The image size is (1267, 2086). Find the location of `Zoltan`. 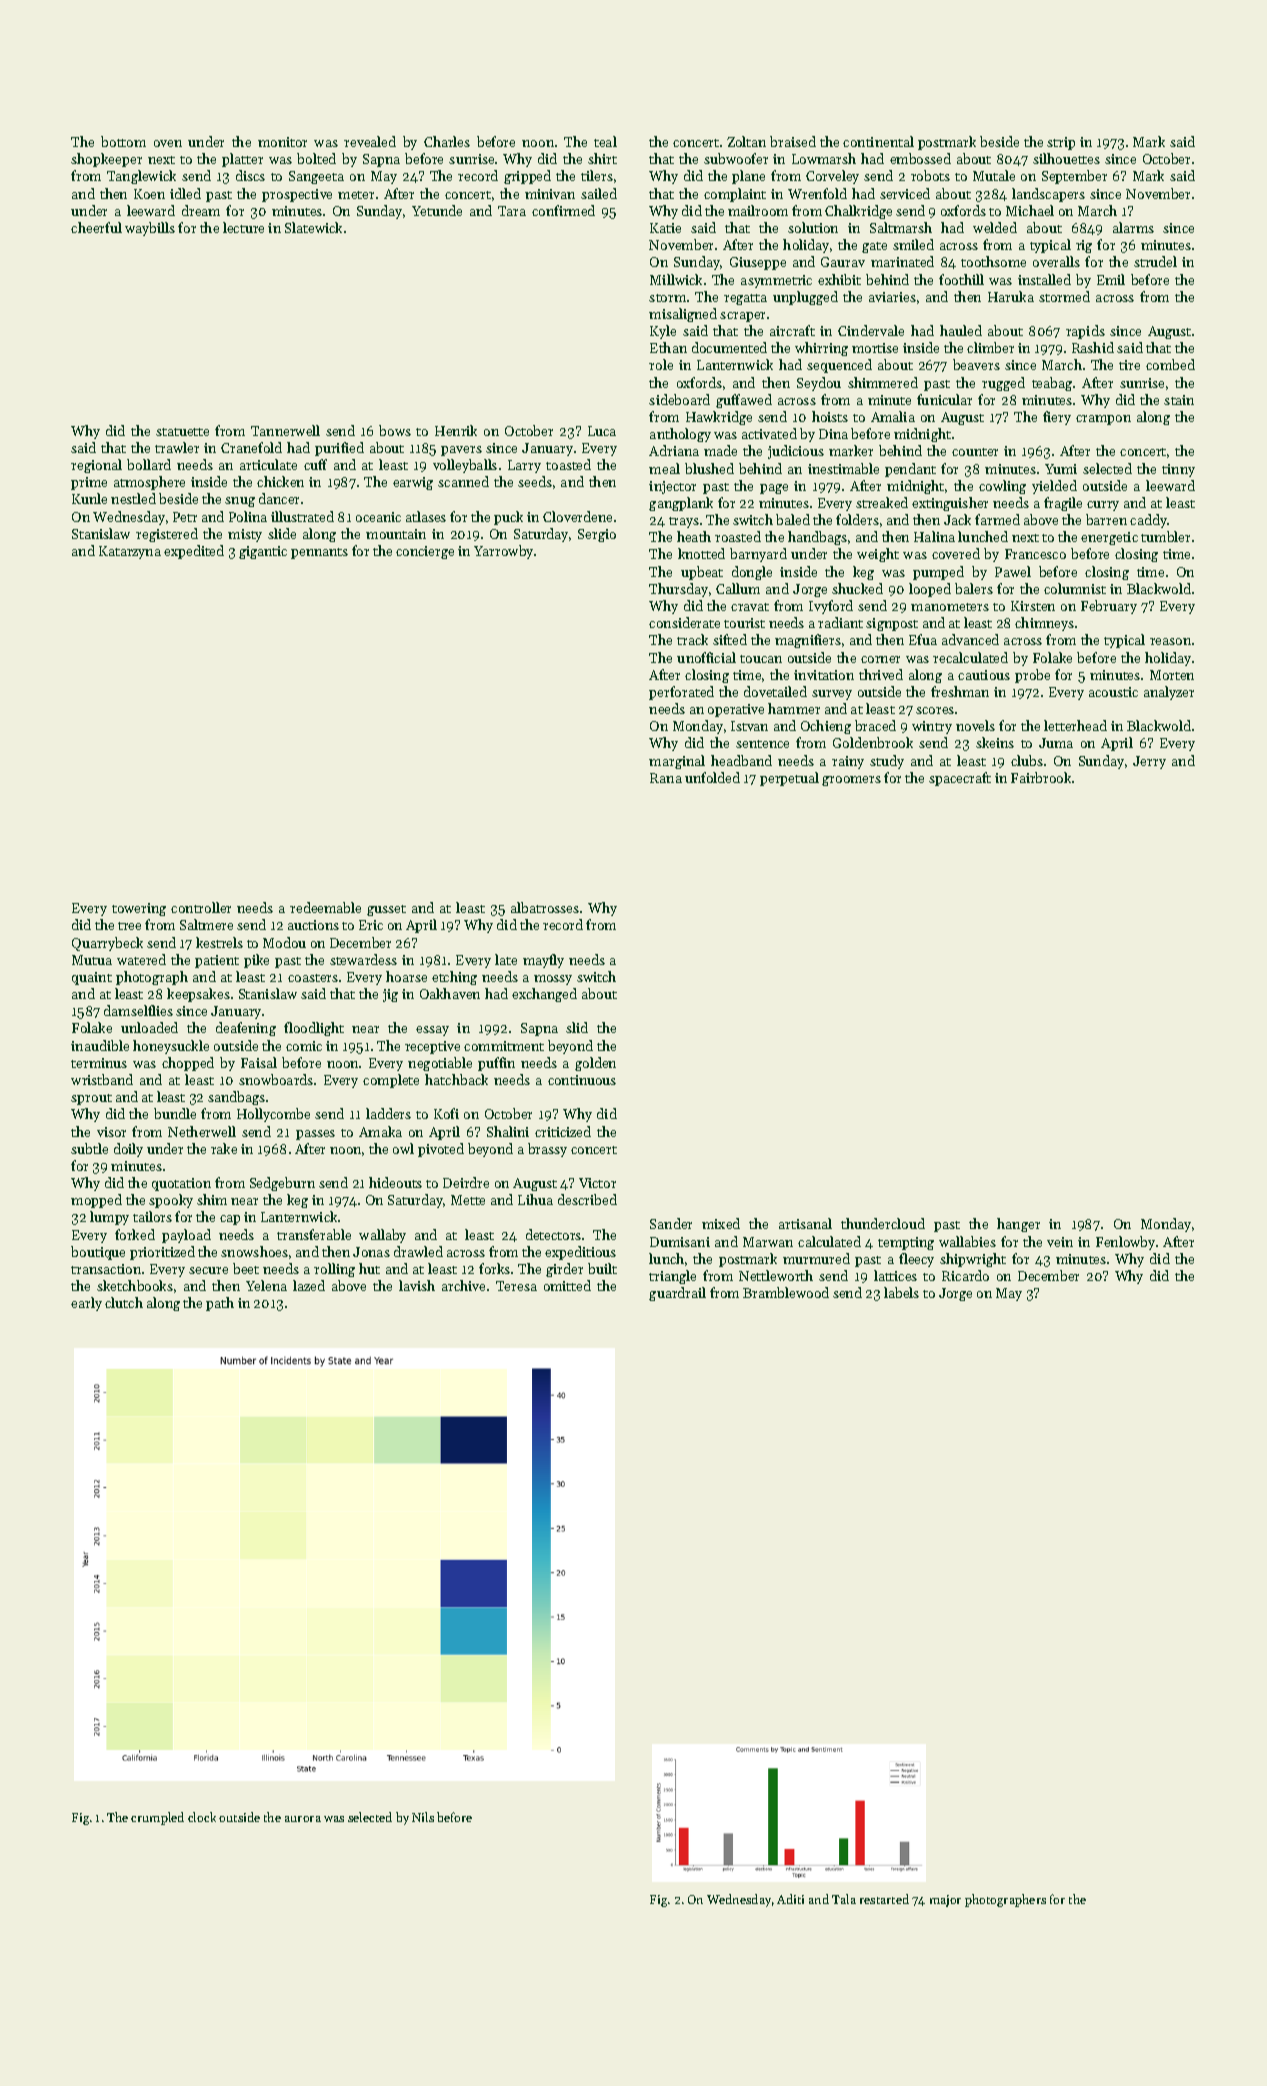

Zoltan is located at coordinates (746, 141).
